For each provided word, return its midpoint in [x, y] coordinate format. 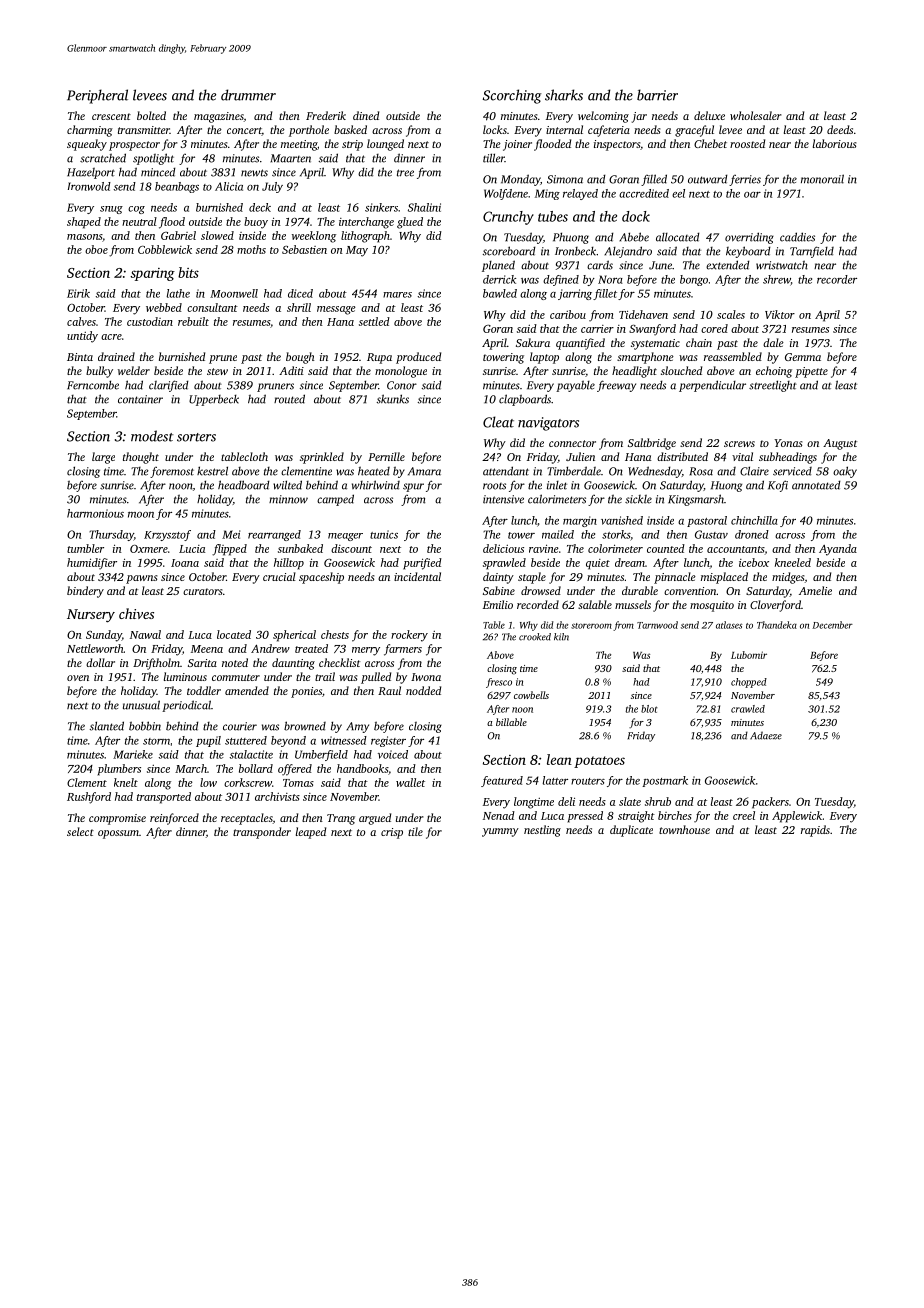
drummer [248, 95]
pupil [208, 741]
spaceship [321, 578]
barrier [657, 95]
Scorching [512, 96]
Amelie [815, 590]
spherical [294, 636]
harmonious [95, 513]
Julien [580, 456]
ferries [745, 180]
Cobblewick [165, 249]
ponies [306, 692]
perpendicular [712, 386]
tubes [553, 216]
